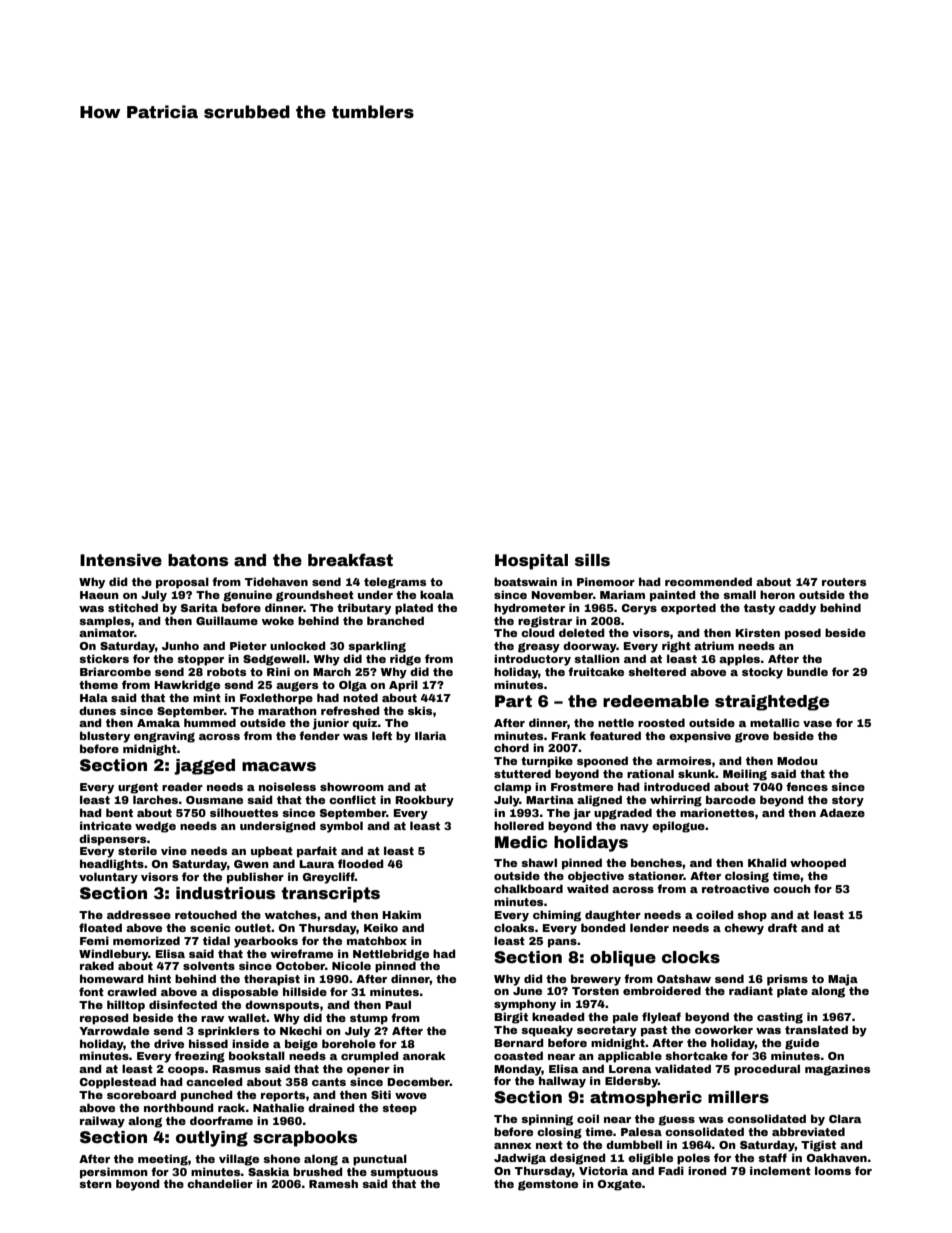 Image resolution: width=952 pixels, height=1233 pixels. I want to click on annex, so click(512, 1146).
